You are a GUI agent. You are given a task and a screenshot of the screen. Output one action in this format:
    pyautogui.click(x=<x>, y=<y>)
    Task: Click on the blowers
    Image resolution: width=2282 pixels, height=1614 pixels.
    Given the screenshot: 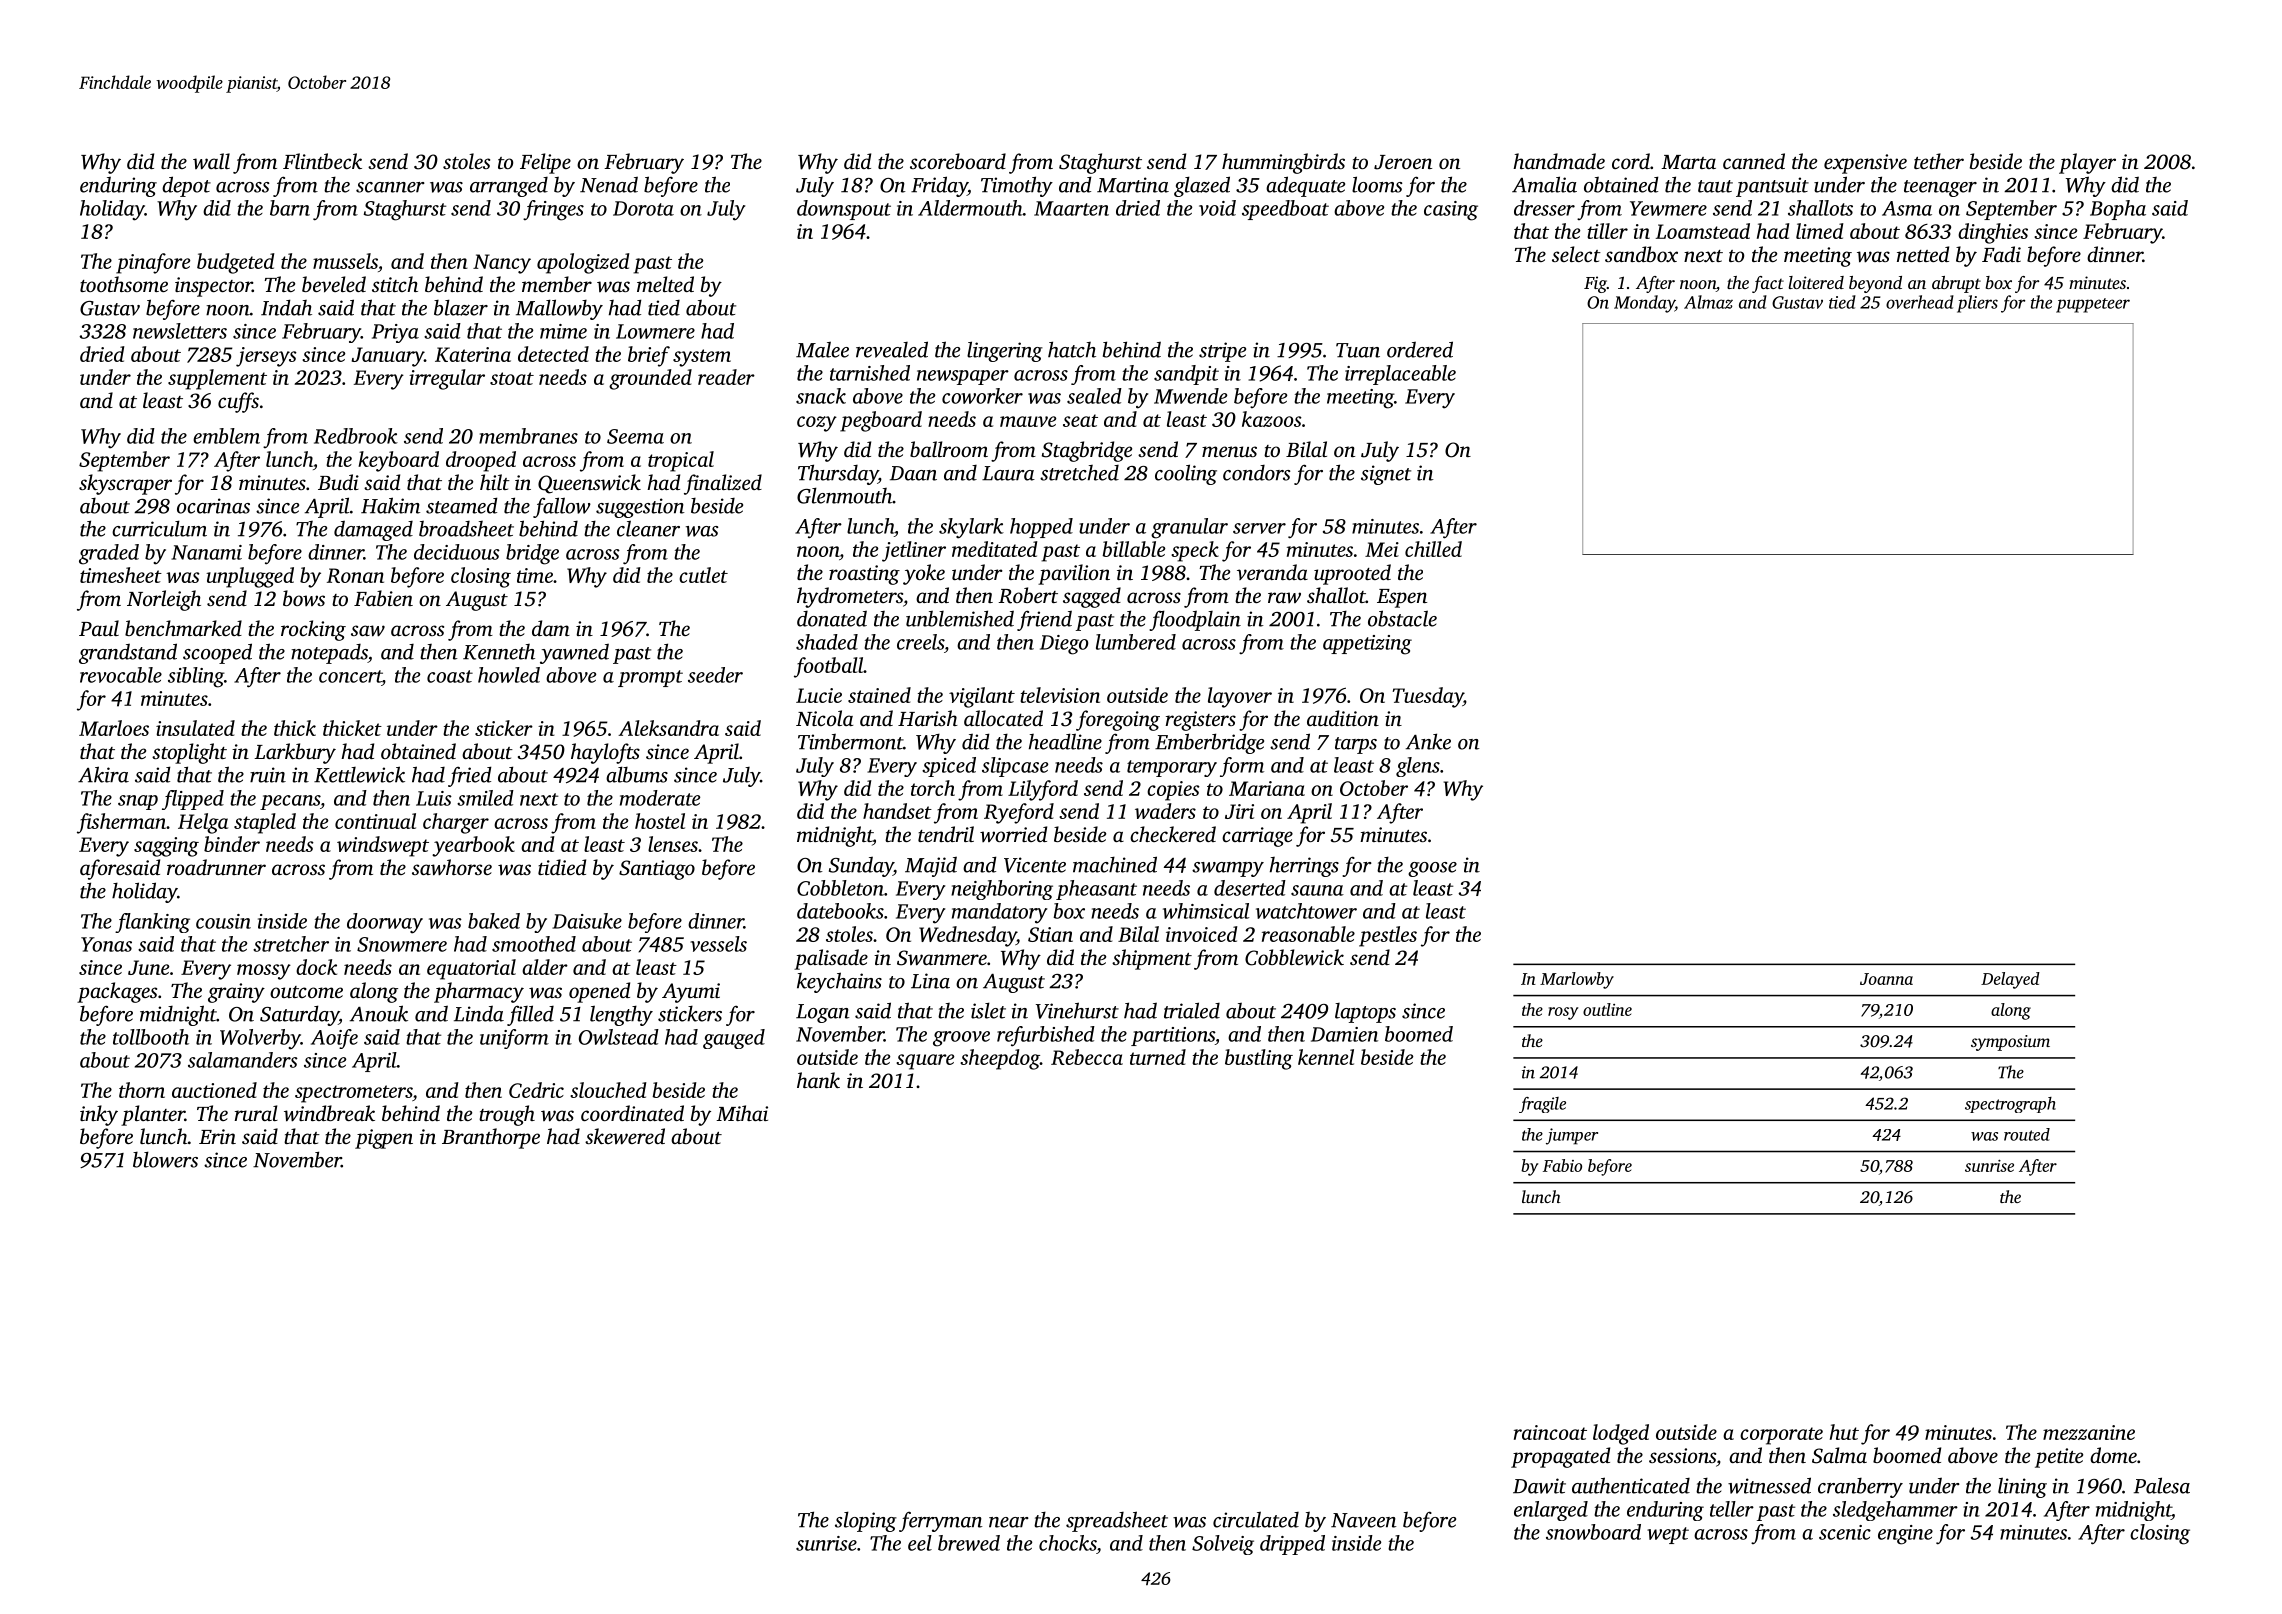 What is the action you would take?
    pyautogui.click(x=165, y=1159)
